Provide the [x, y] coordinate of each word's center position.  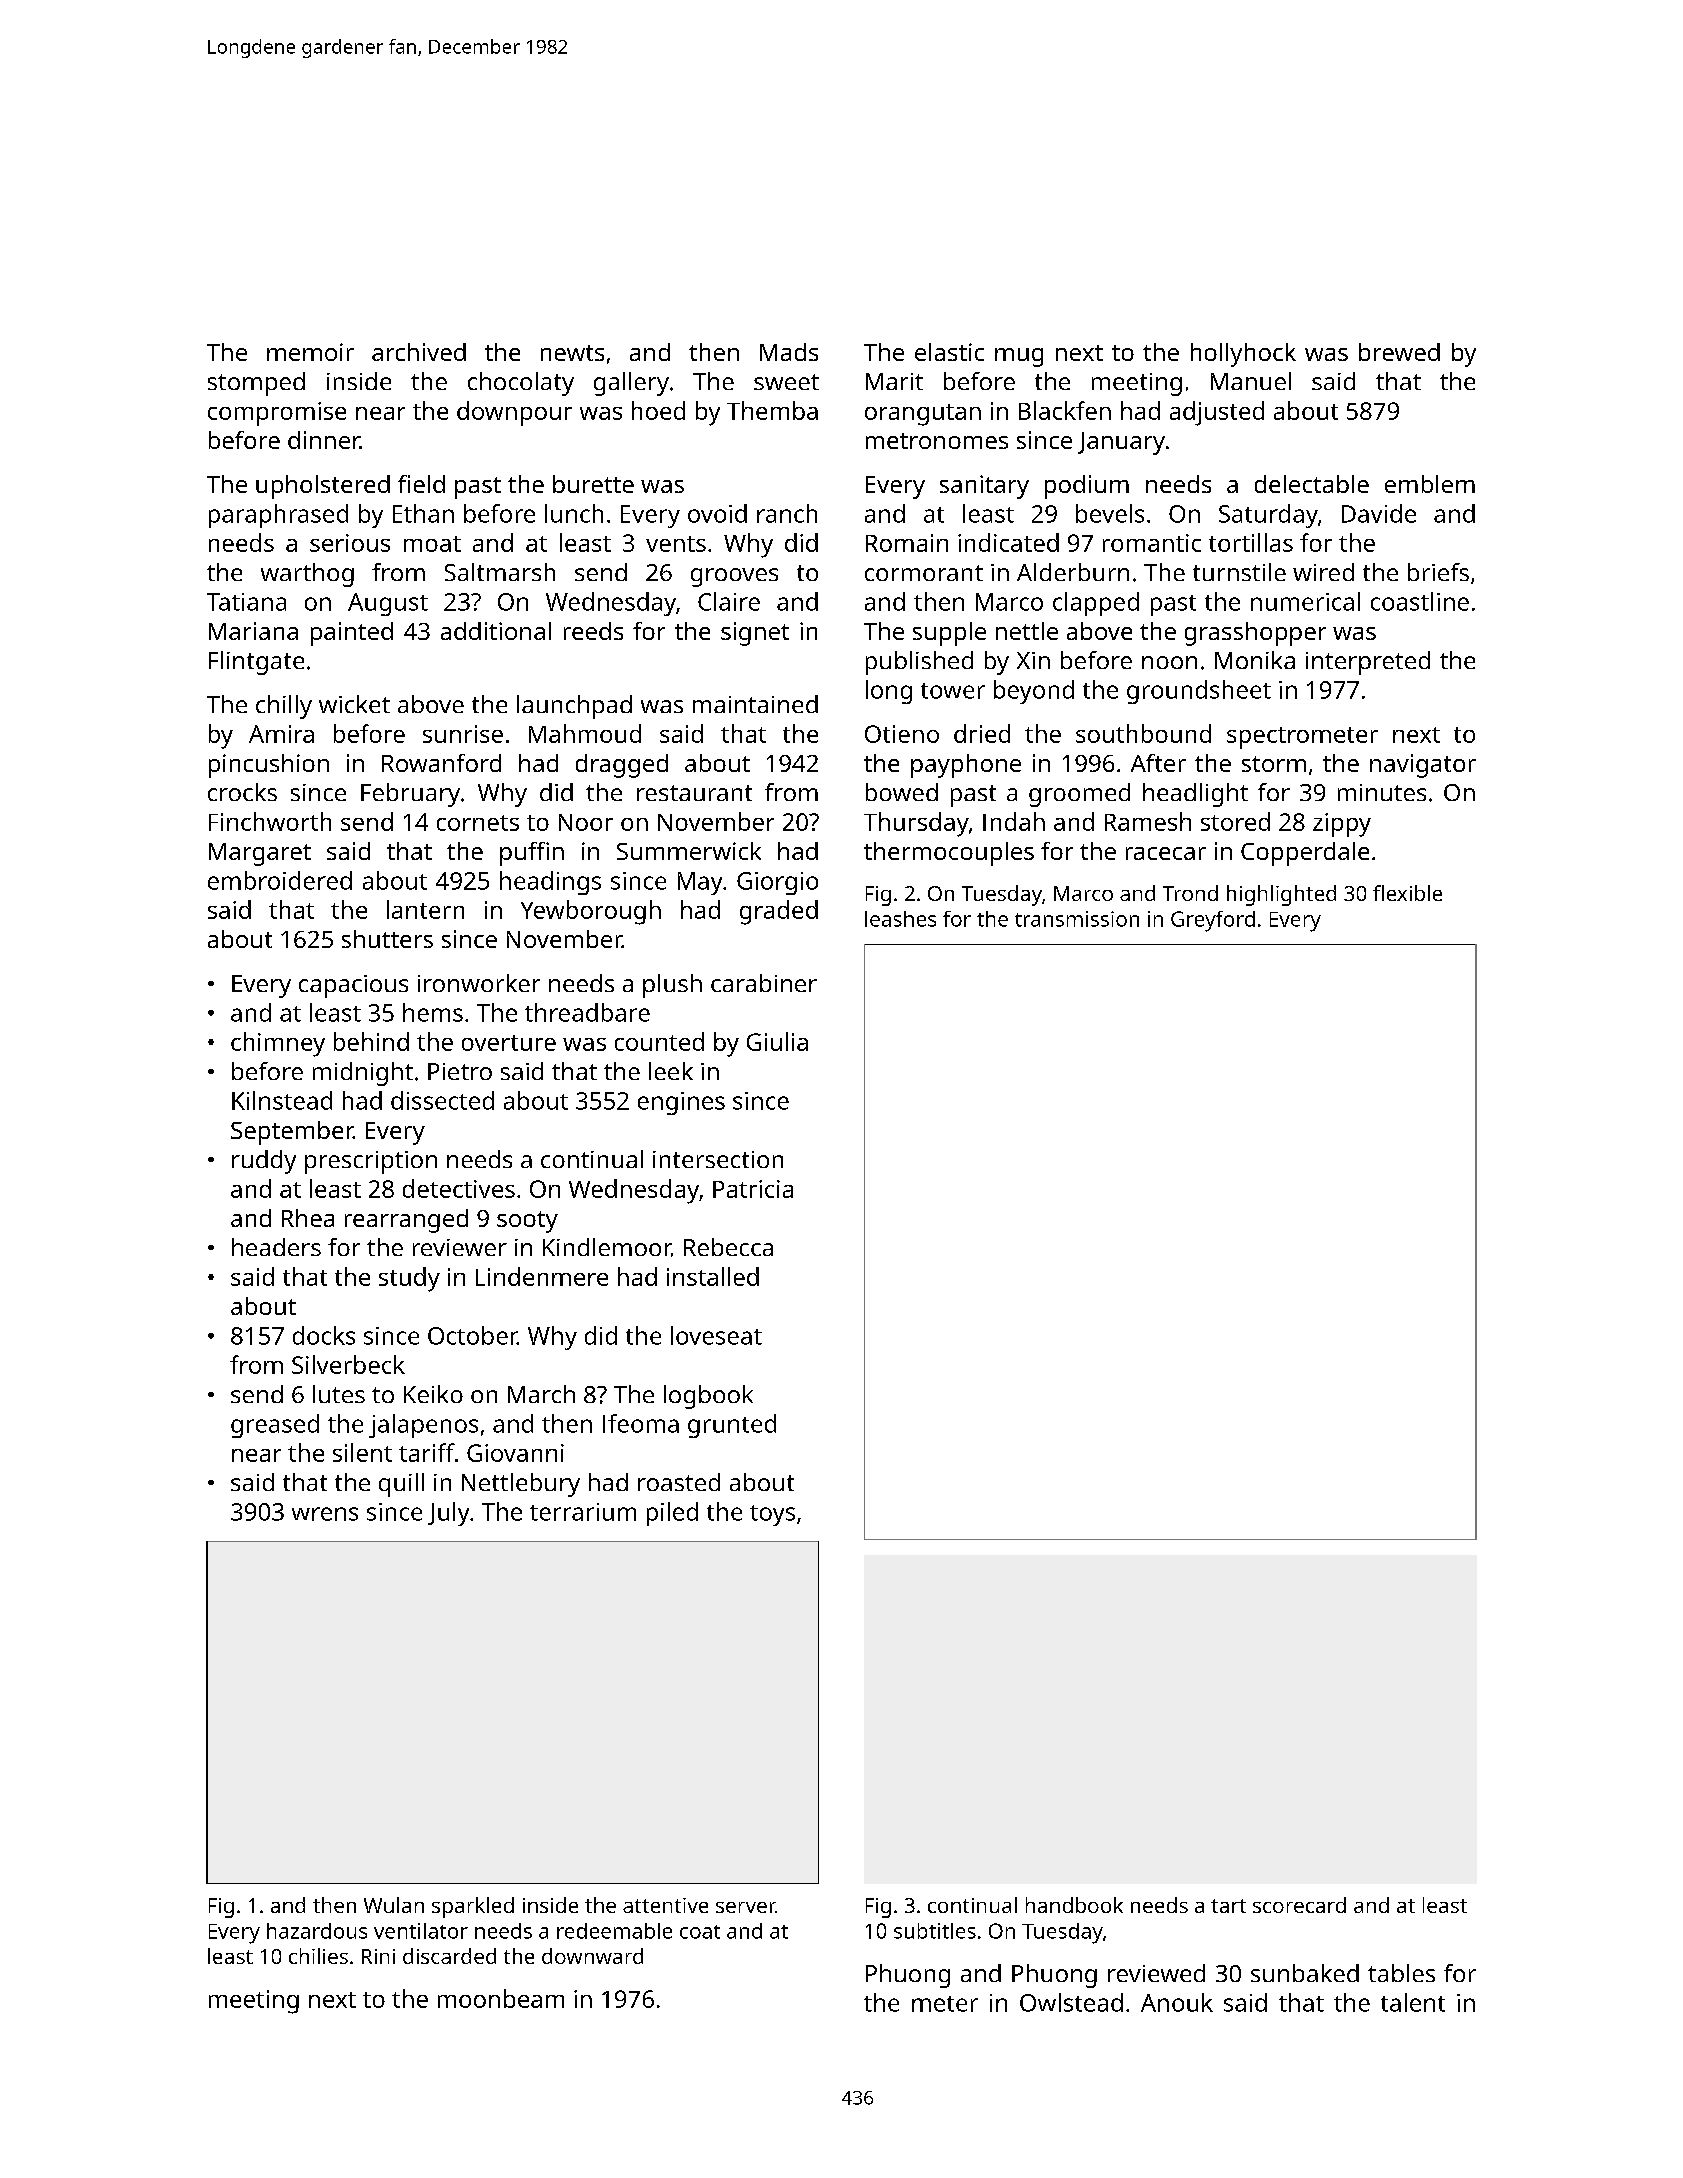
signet [755, 634]
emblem [1430, 484]
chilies [318, 1956]
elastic [949, 352]
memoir [310, 352]
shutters [387, 939]
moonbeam [501, 1998]
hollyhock [1243, 355]
